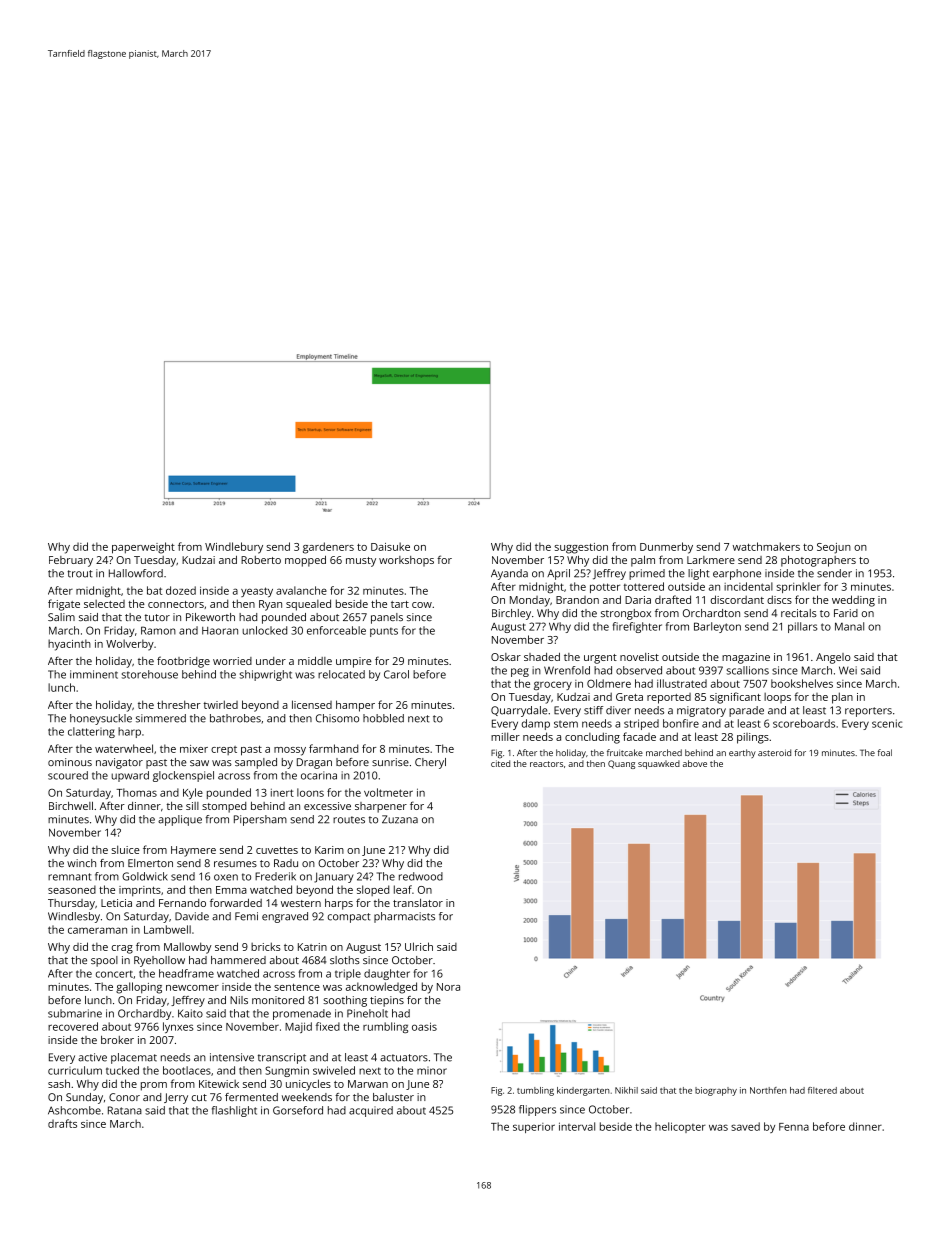  I want to click on filtered, so click(822, 1090).
